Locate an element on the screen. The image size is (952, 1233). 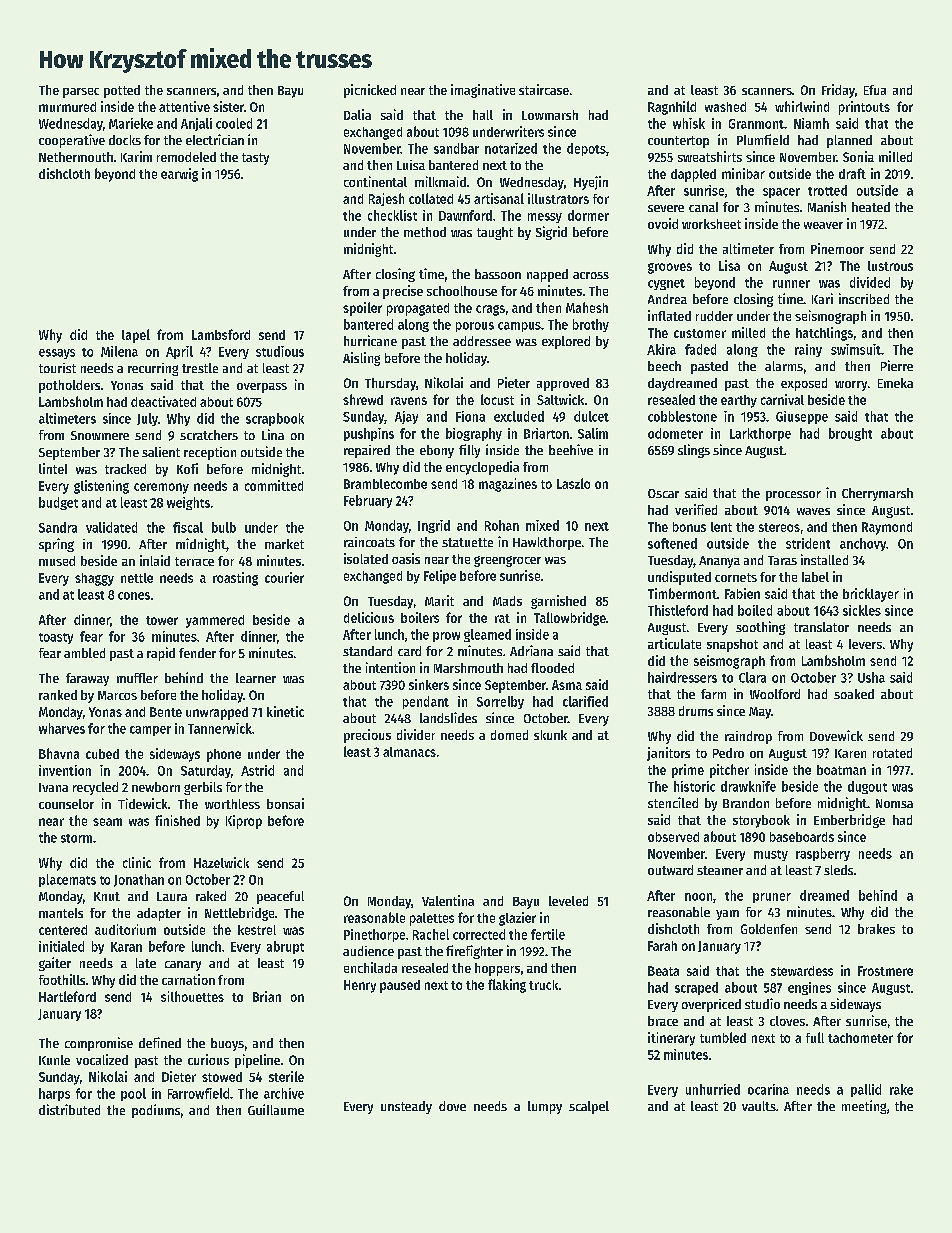
distributed is located at coordinates (69, 1109).
